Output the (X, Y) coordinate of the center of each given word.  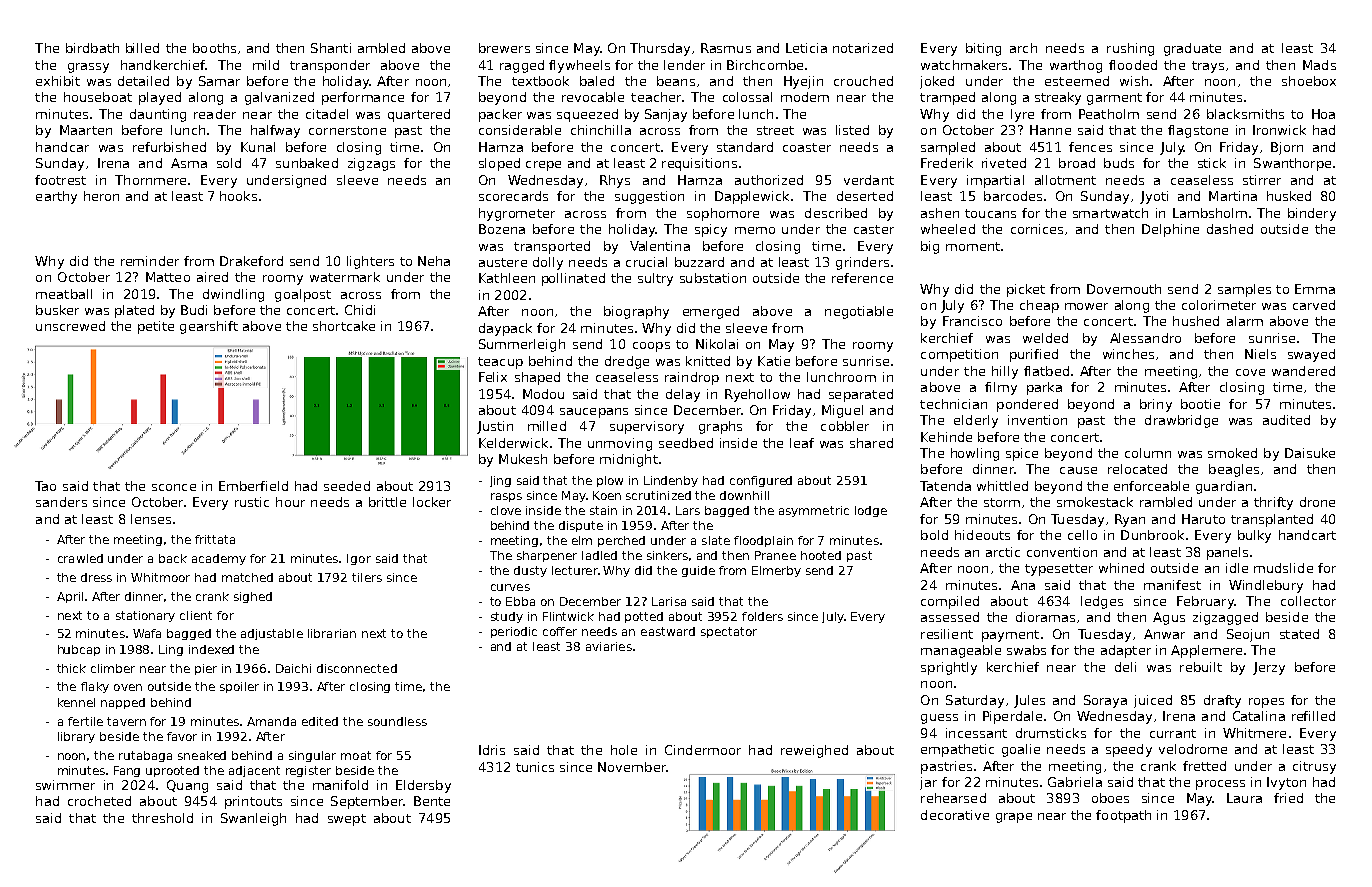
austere (503, 262)
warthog (1076, 66)
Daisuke (1310, 453)
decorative (955, 815)
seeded (347, 486)
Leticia (806, 48)
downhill (744, 495)
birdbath (92, 48)
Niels (1260, 354)
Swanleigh (253, 819)
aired (212, 277)
